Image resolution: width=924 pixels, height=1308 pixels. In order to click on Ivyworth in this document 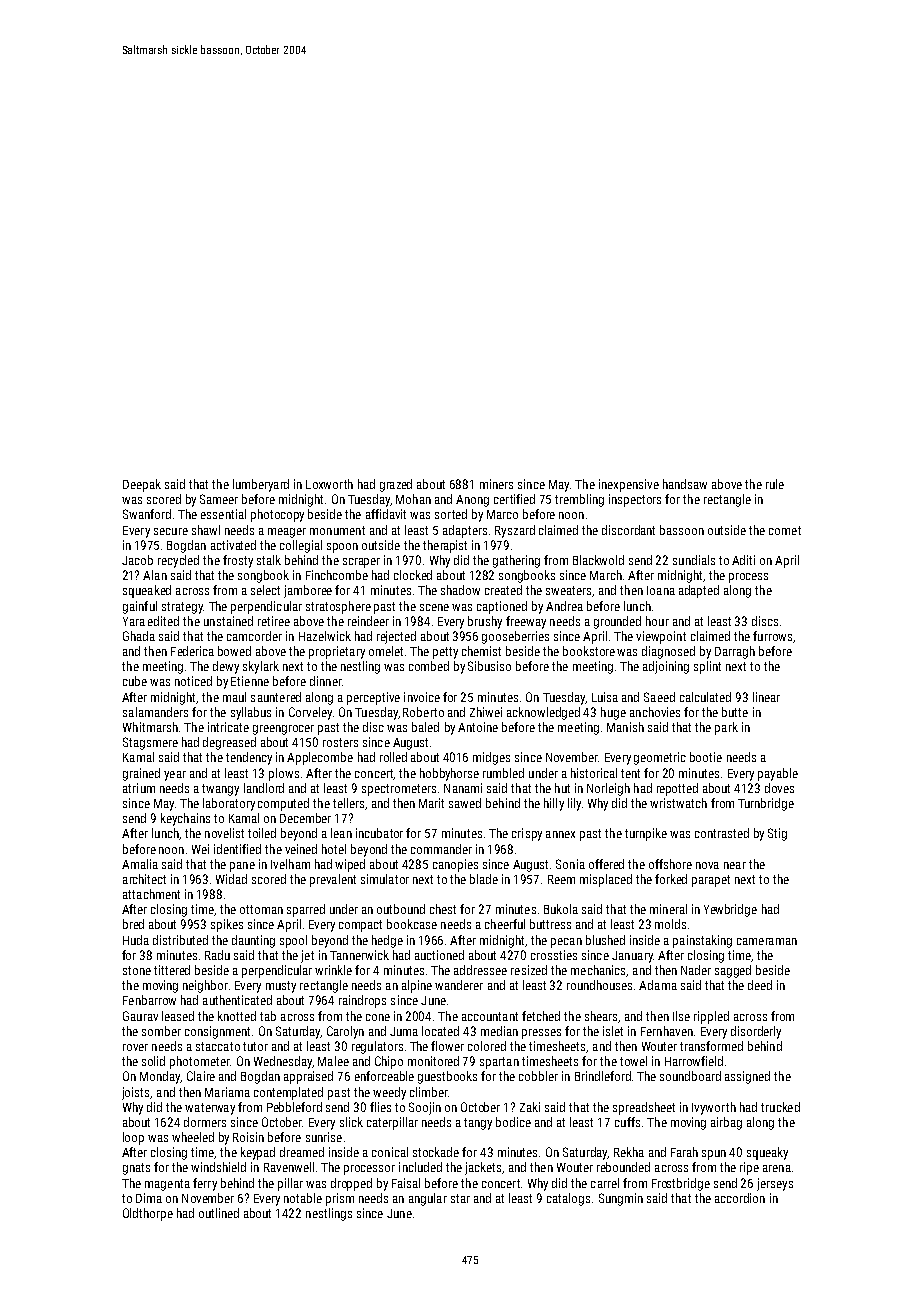, I will do `click(714, 1108)`.
